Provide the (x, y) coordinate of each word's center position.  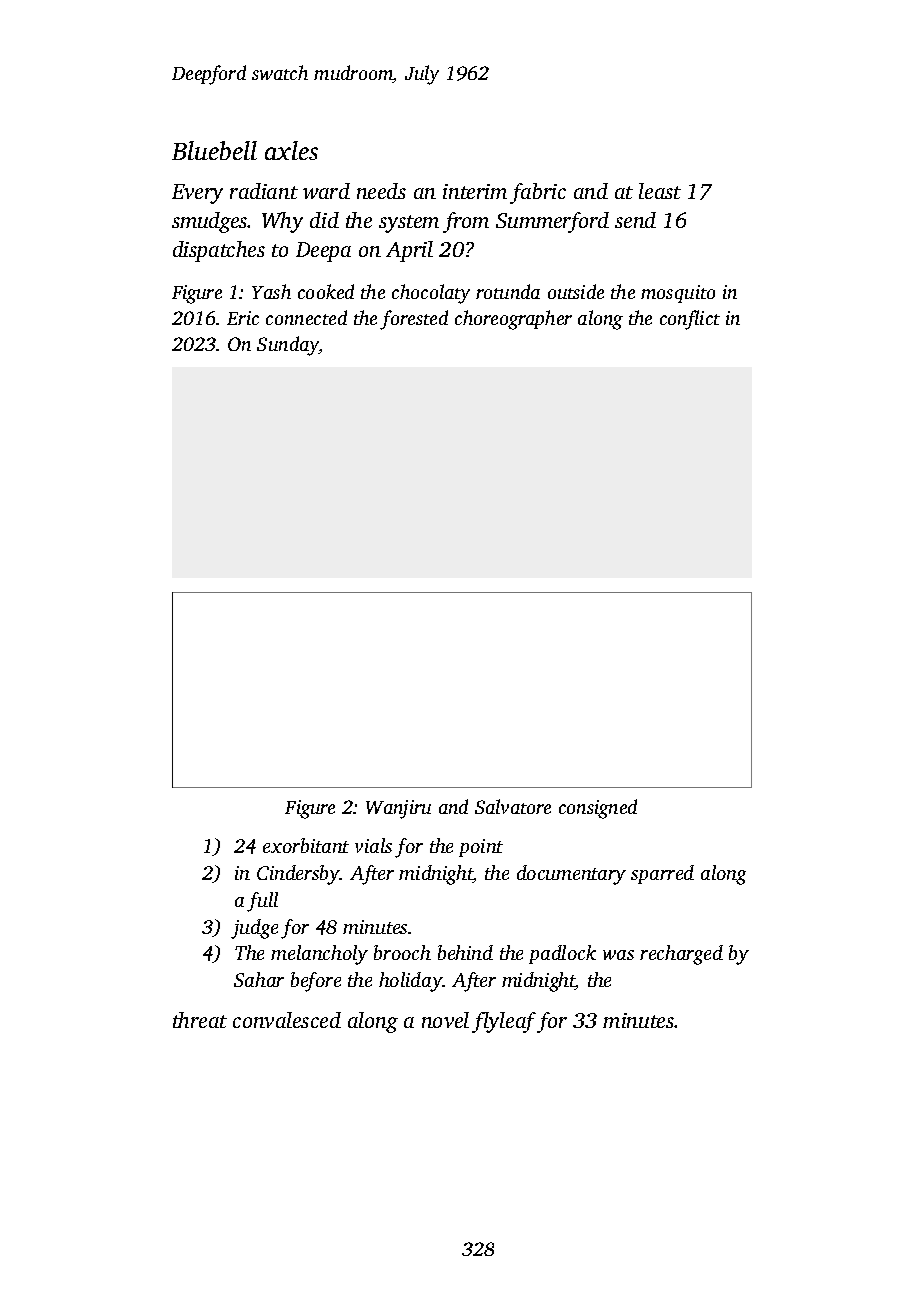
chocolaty (431, 294)
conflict (690, 320)
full (262, 902)
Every (197, 194)
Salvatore (513, 806)
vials (373, 845)
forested (414, 320)
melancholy (319, 955)
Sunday (288, 346)
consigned (598, 809)
